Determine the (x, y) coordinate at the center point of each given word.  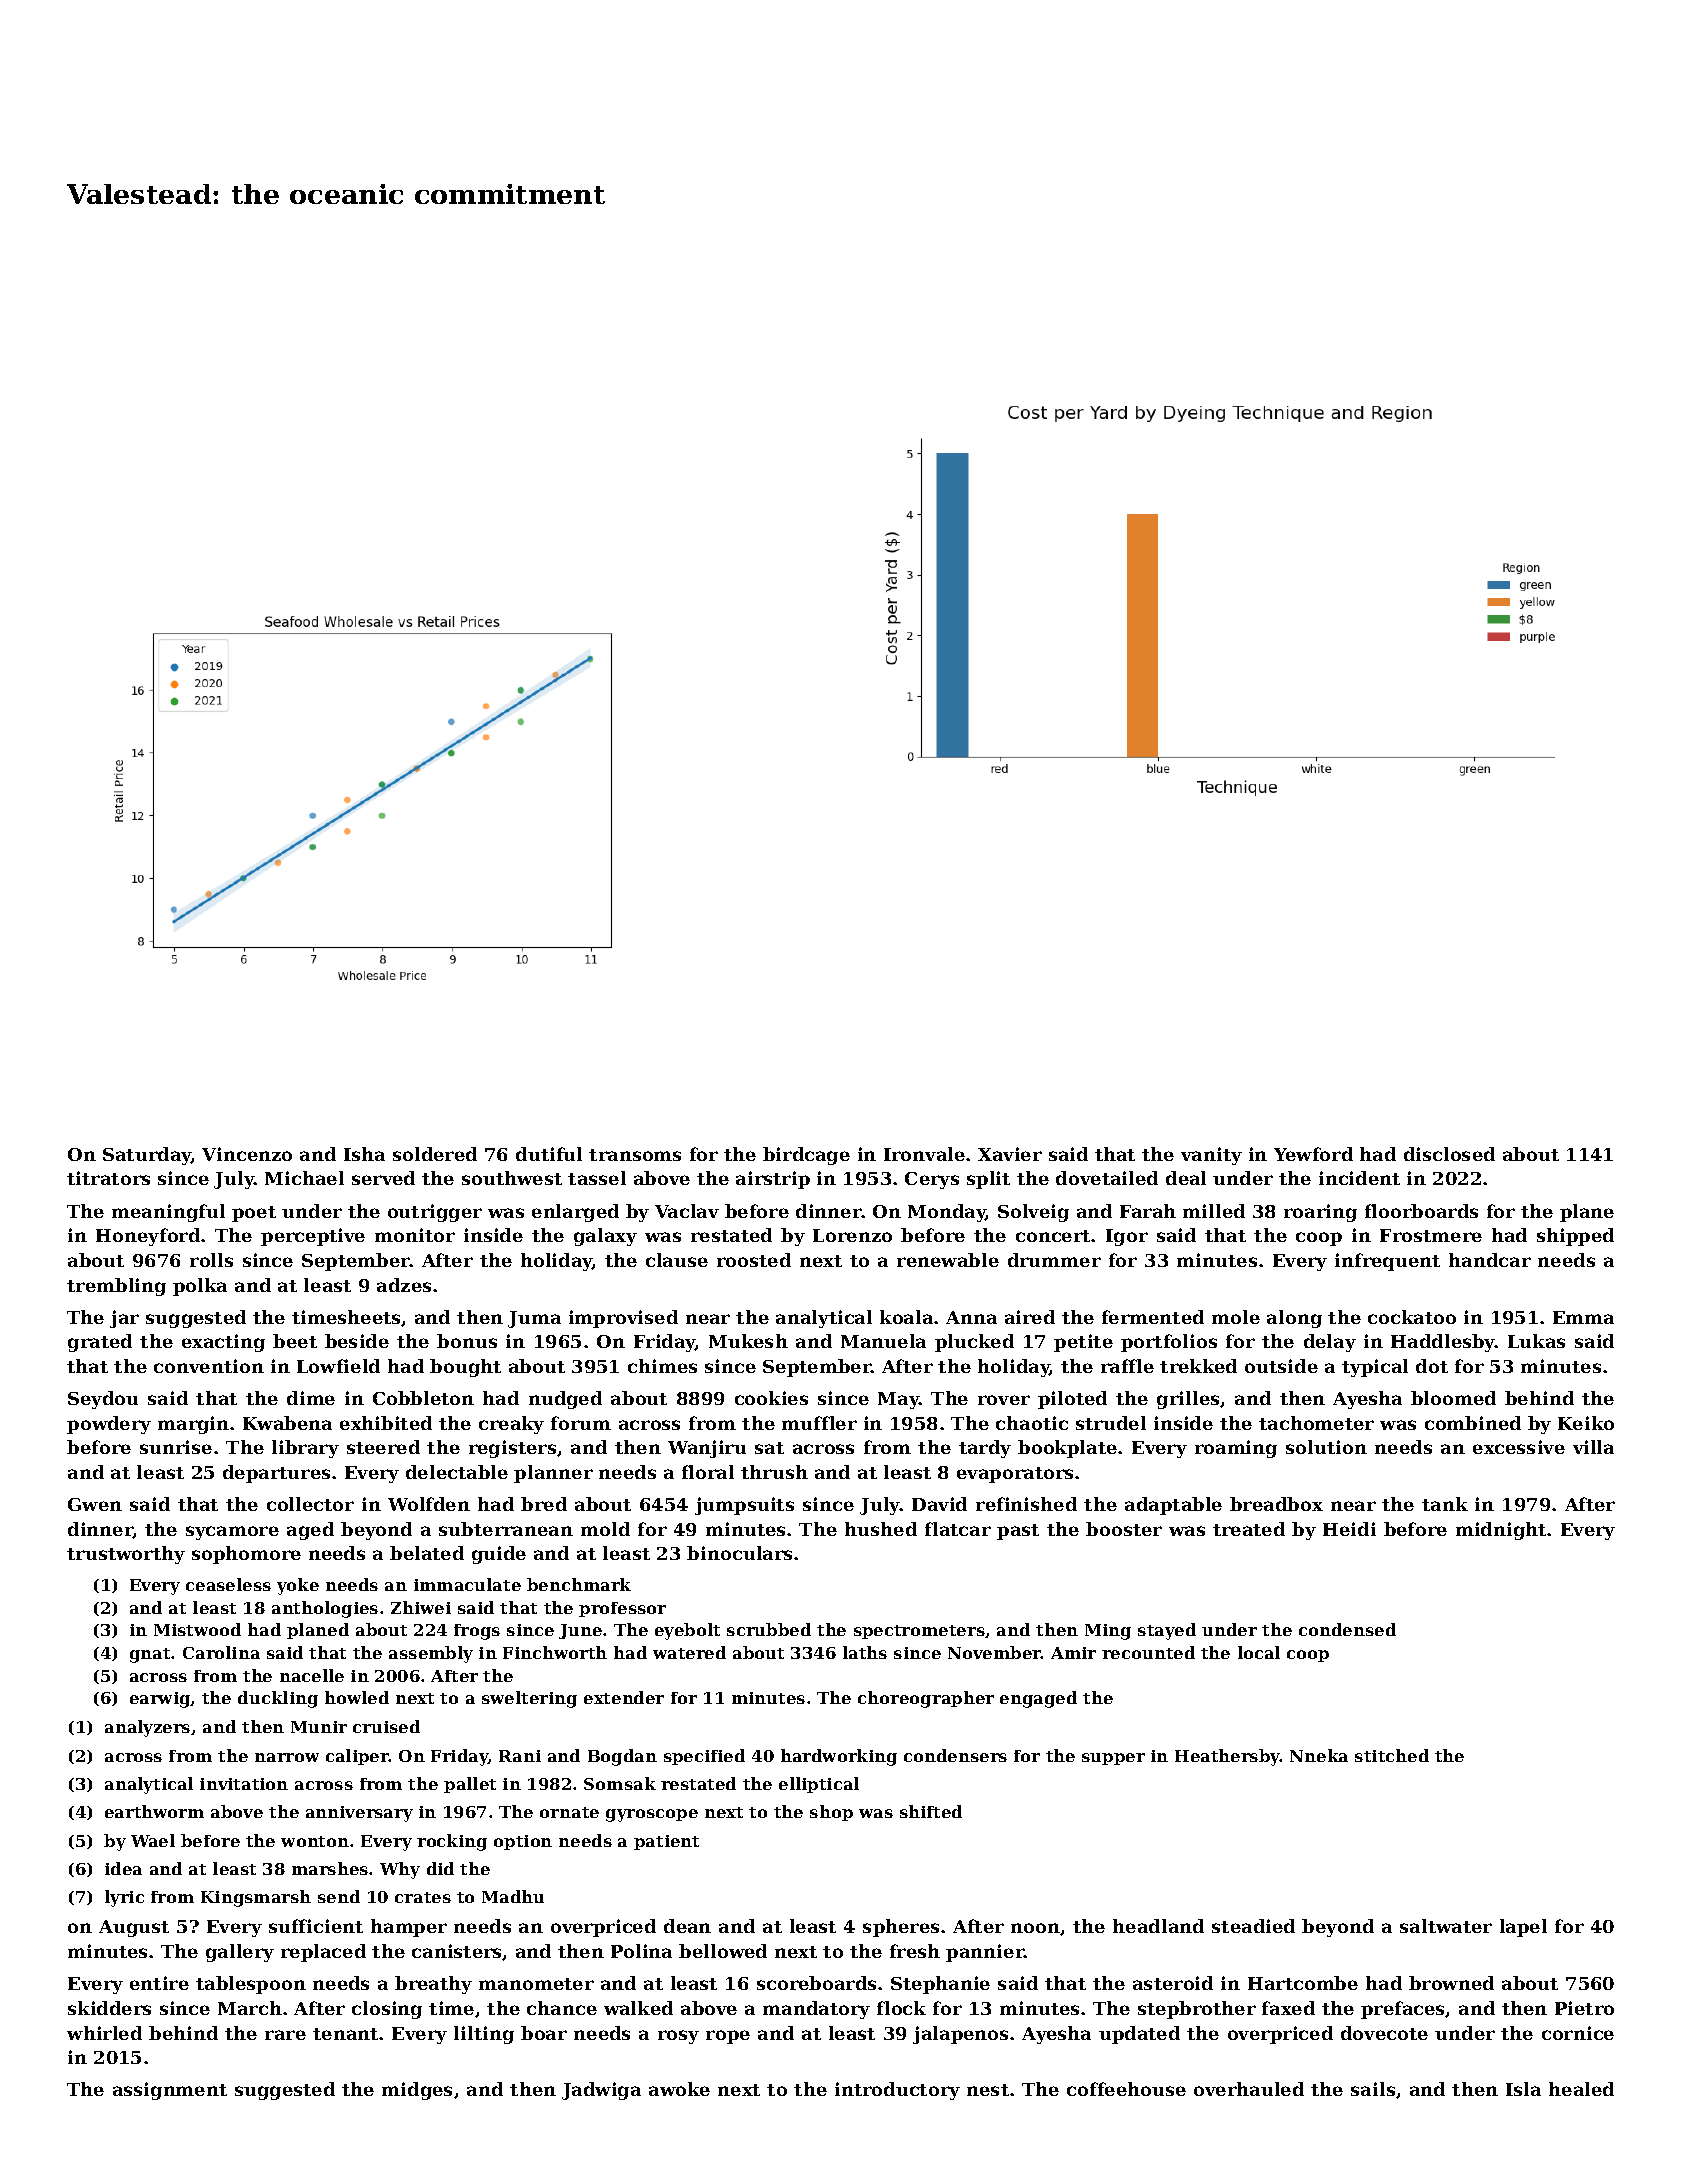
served (383, 1178)
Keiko (1586, 1423)
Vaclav (687, 1211)
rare (285, 2035)
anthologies (325, 1609)
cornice (1578, 2033)
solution (1326, 1447)
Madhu (513, 1896)
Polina (641, 1951)
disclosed (1449, 1154)
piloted (1072, 1400)
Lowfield (338, 1366)
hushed (881, 1529)
